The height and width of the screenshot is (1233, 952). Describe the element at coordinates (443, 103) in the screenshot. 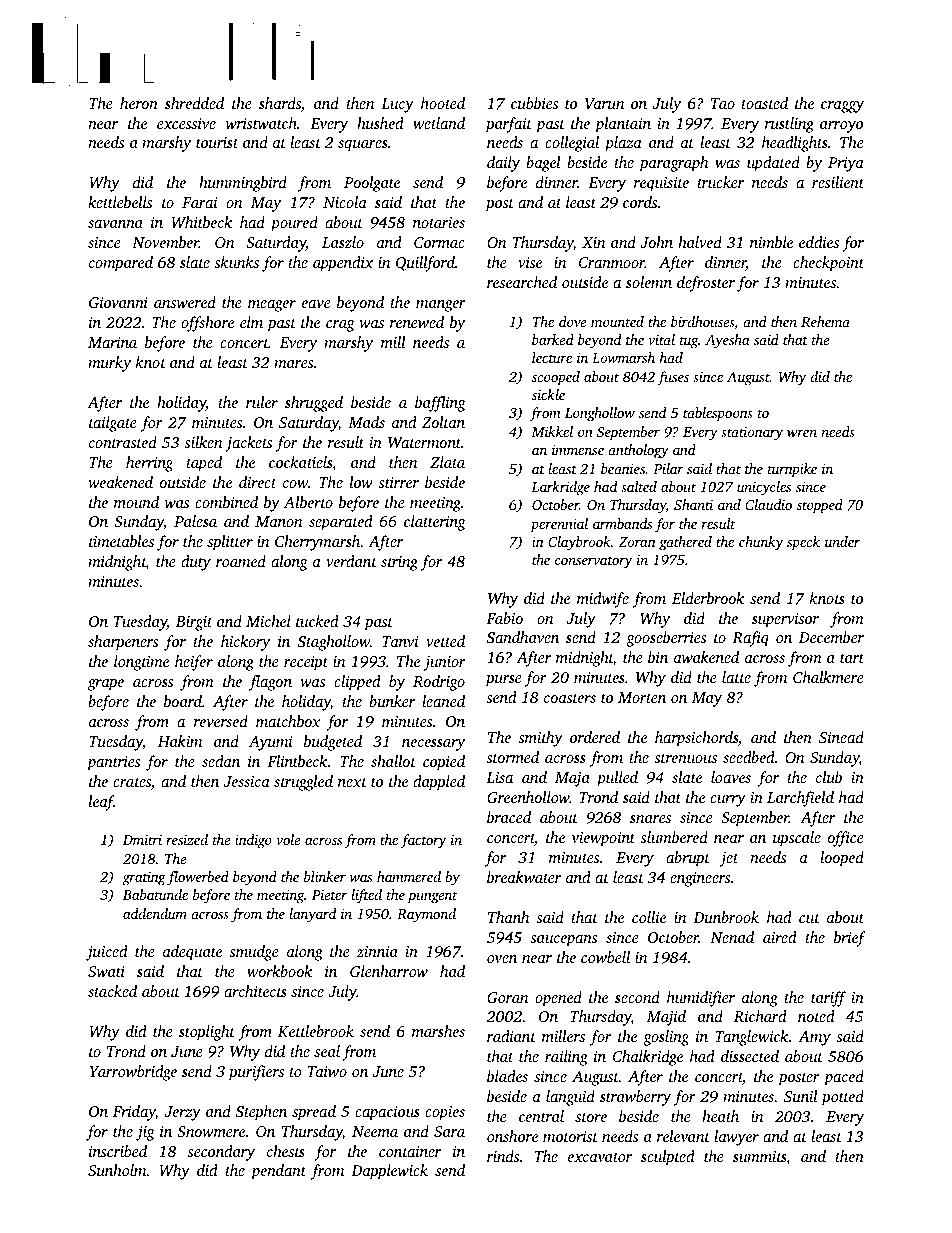

I see `hooted` at that location.
